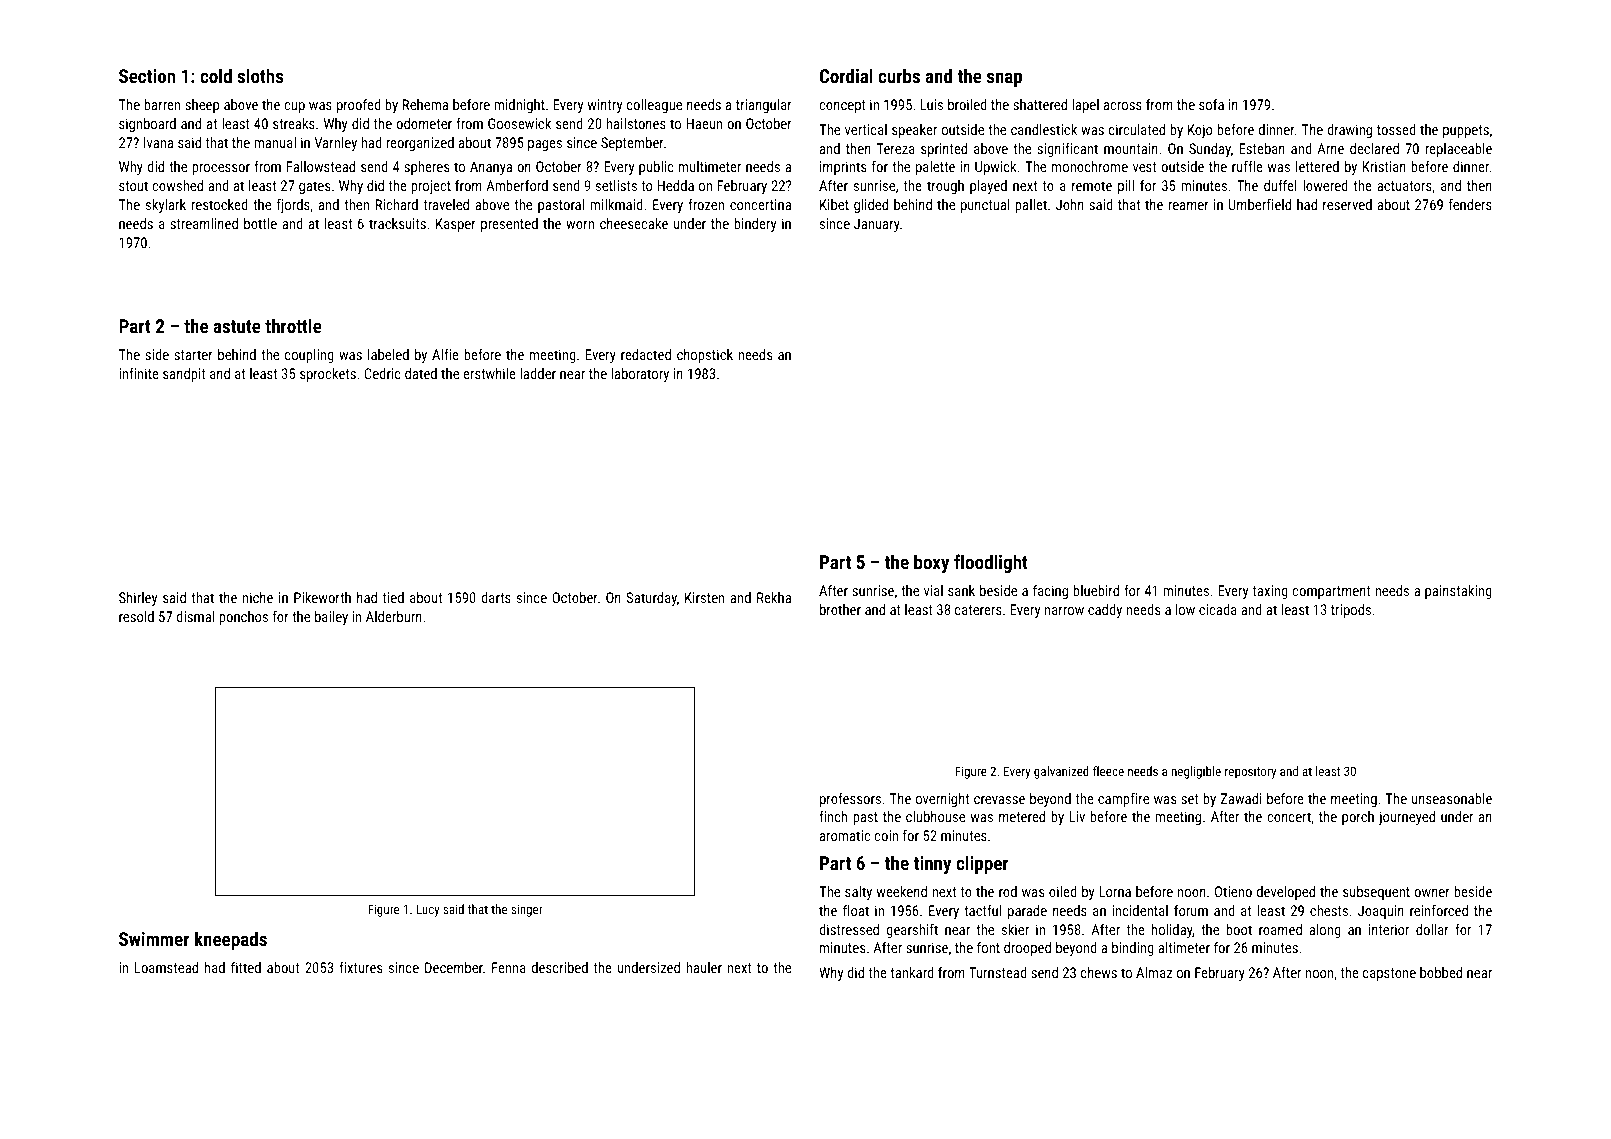  Describe the element at coordinates (1358, 818) in the page. I see `porch` at that location.
